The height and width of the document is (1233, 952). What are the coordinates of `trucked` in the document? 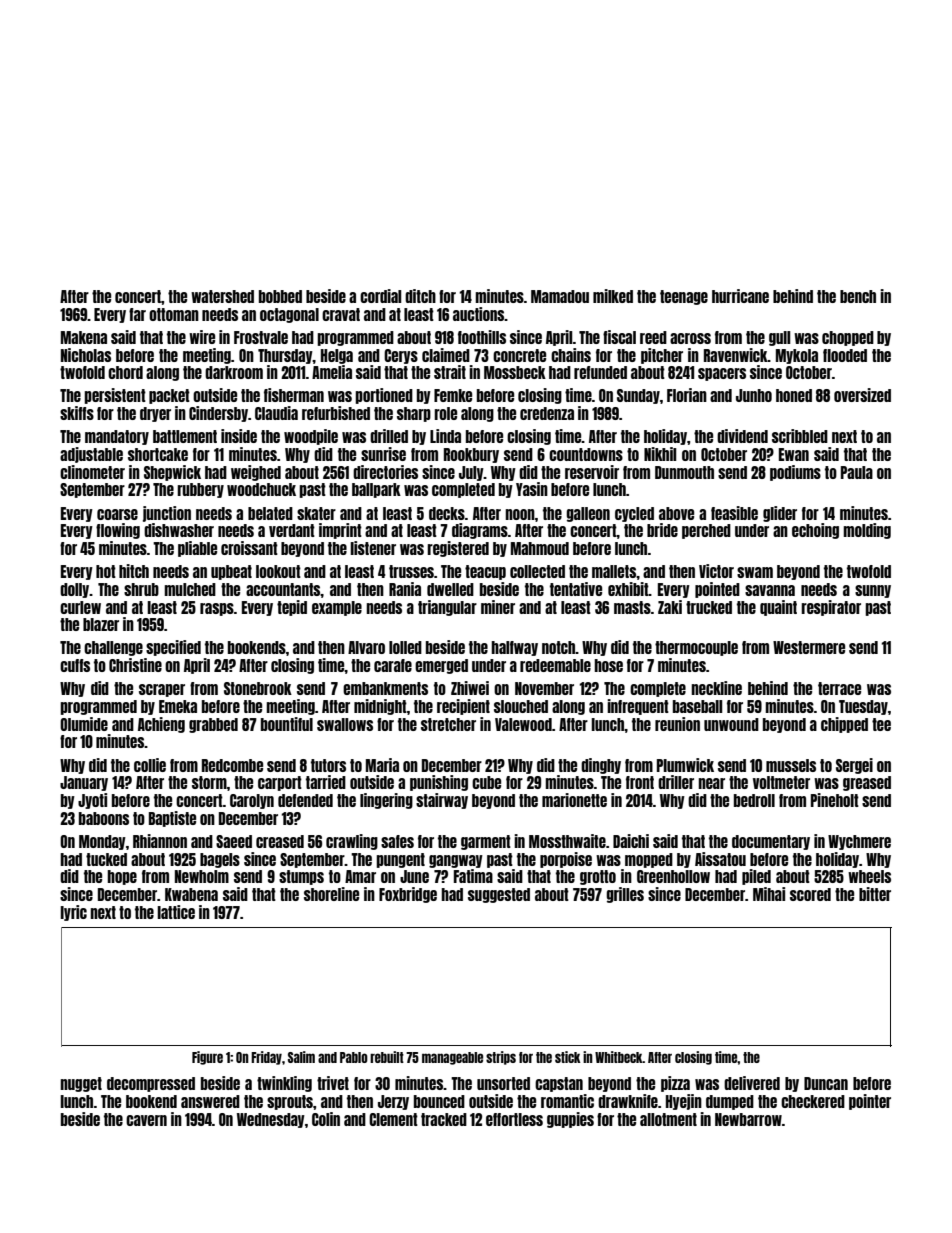 It's located at (709, 607).
